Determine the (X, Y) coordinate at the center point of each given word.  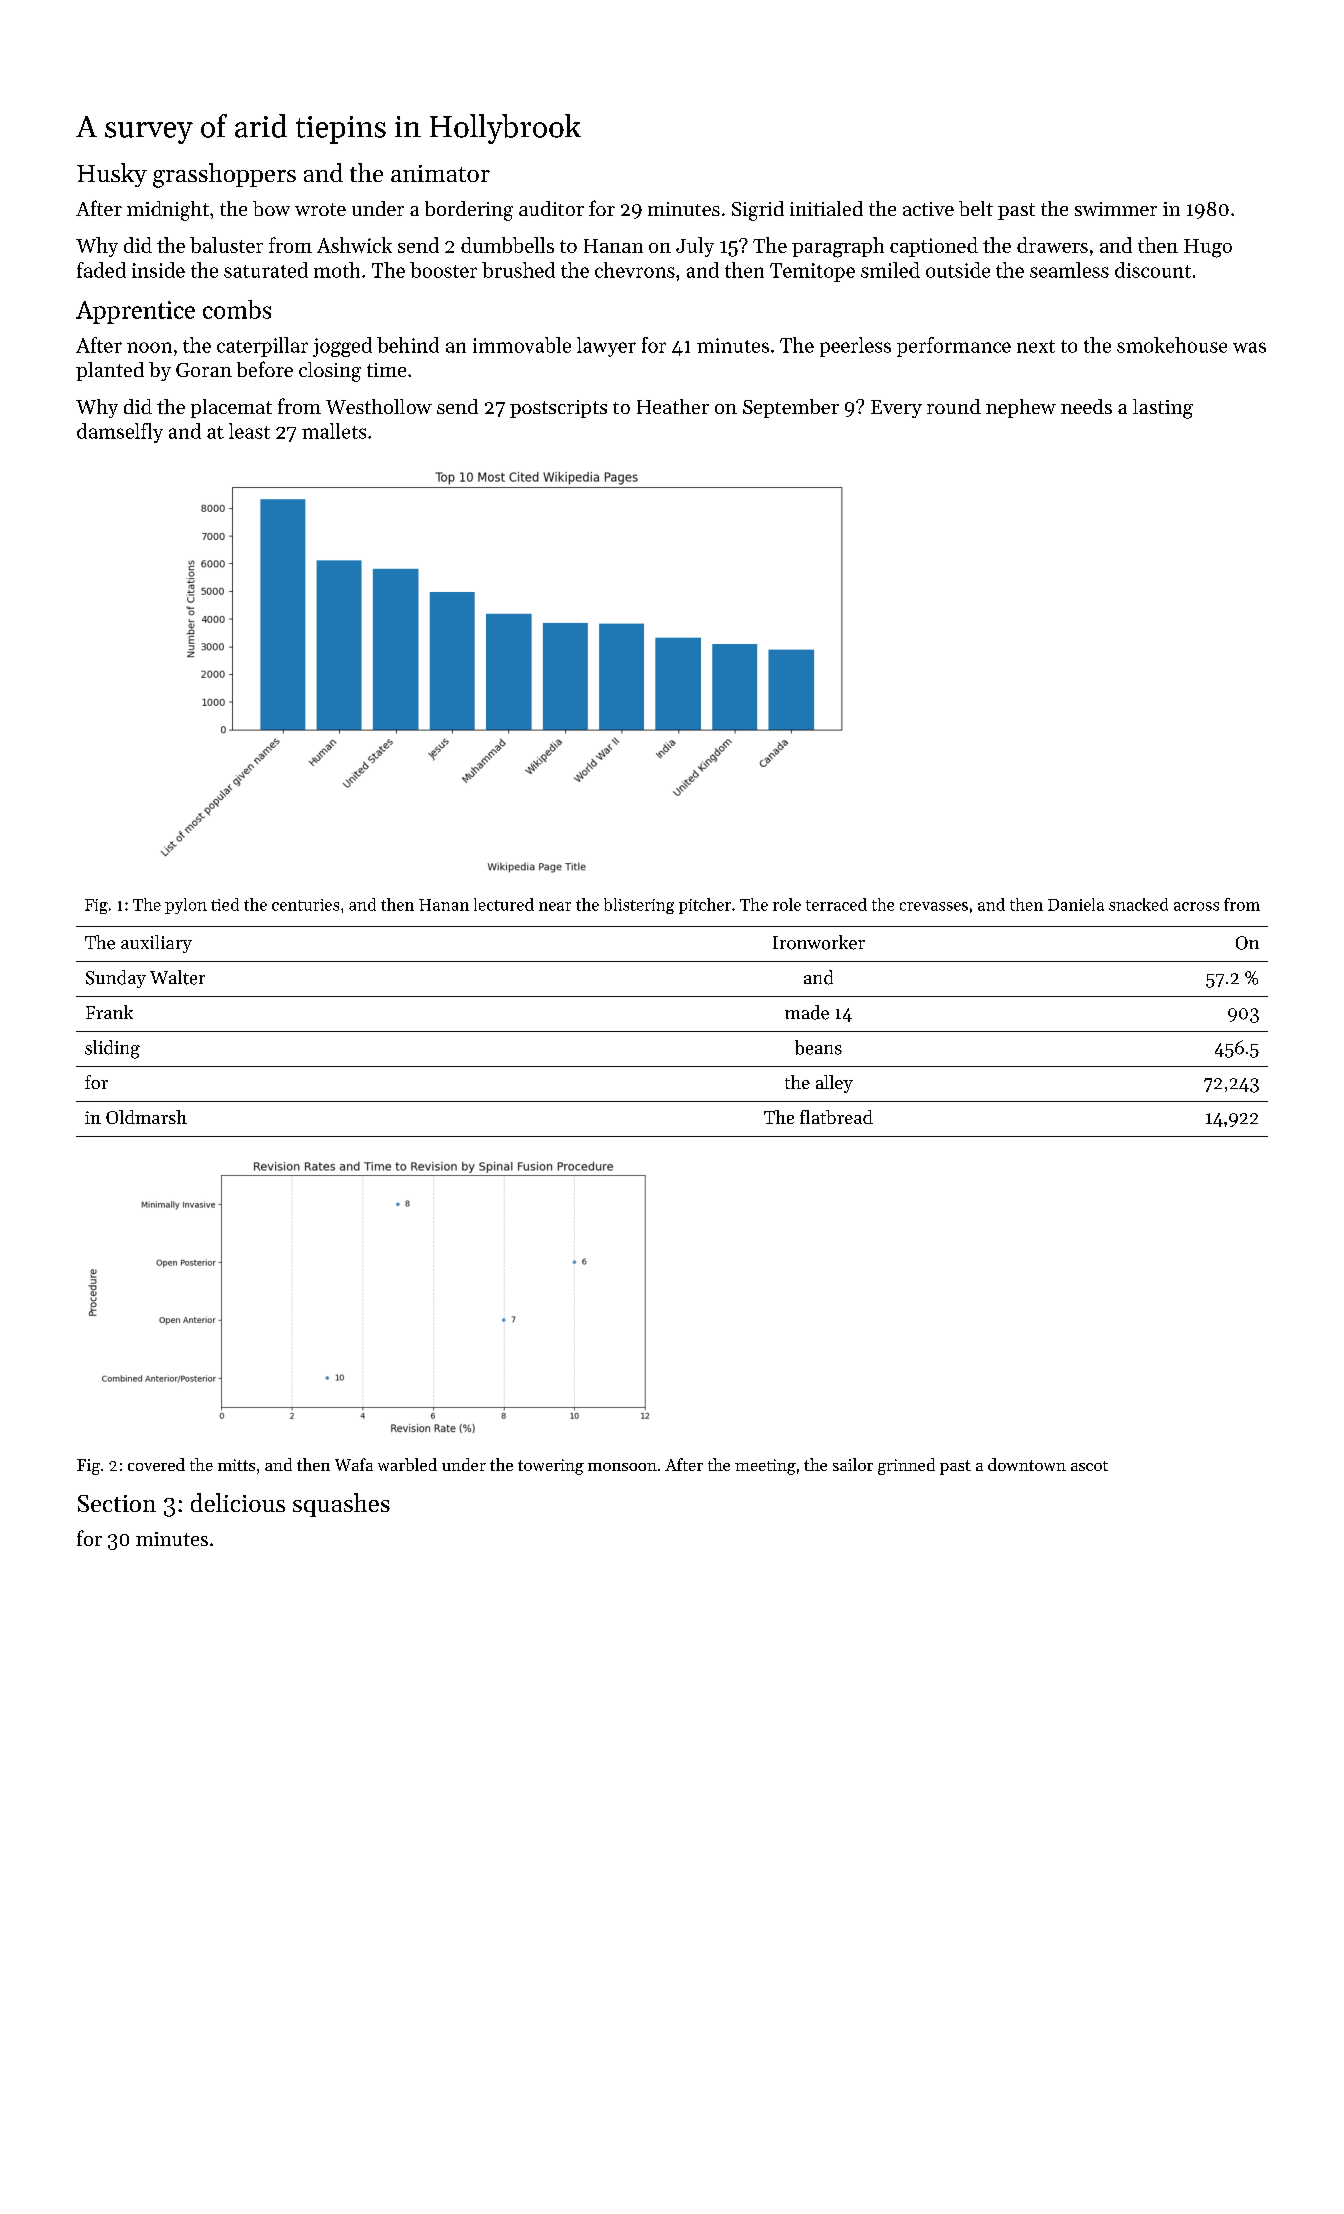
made (807, 1012)
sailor (853, 1464)
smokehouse (1172, 345)
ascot (1089, 1466)
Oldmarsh (146, 1117)
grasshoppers (224, 175)
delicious (238, 1502)
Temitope (812, 272)
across (1196, 906)
